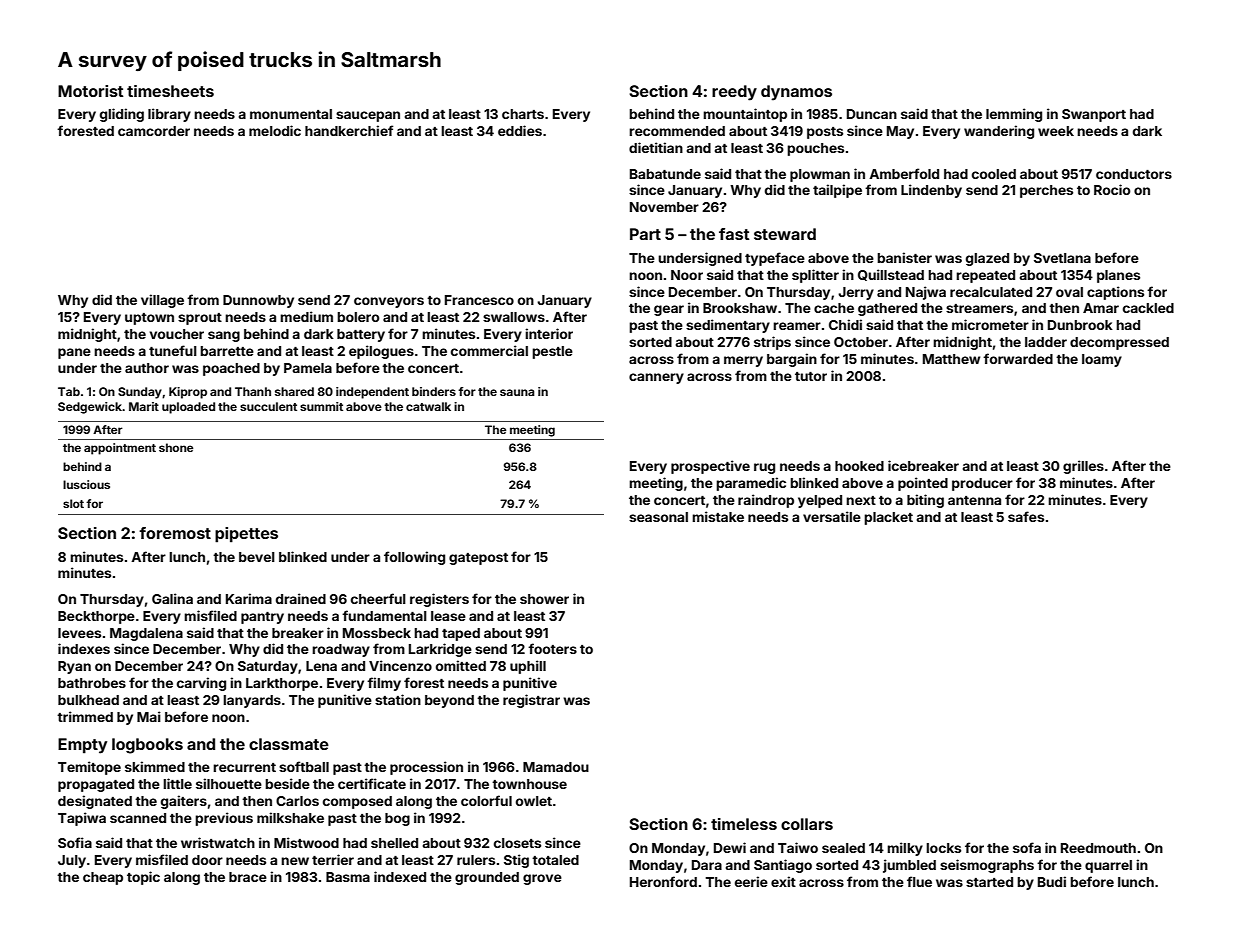 The width and height of the screenshot is (1233, 952). I want to click on dynamos, so click(796, 93).
